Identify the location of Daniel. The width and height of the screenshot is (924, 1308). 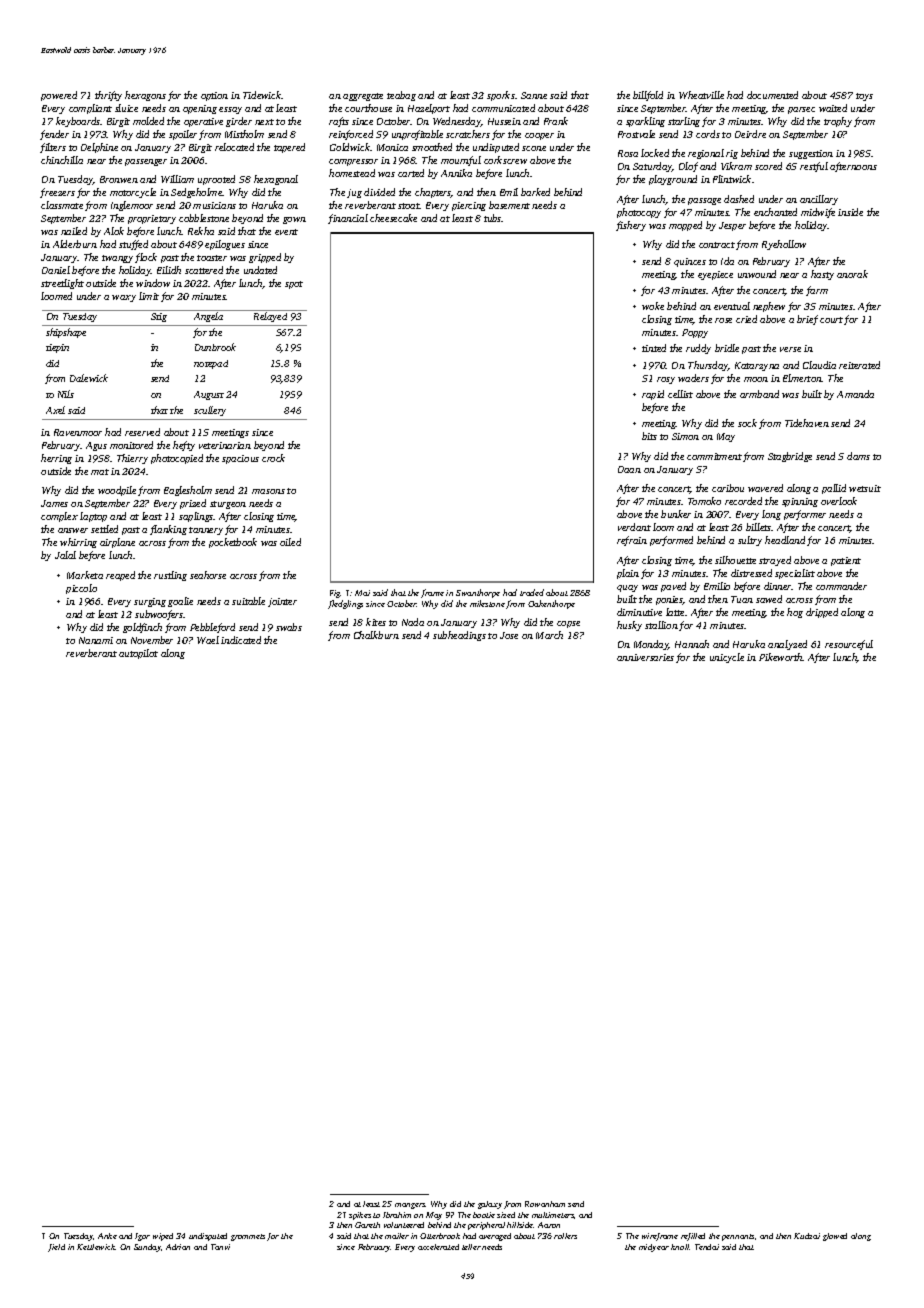
(56, 270).
